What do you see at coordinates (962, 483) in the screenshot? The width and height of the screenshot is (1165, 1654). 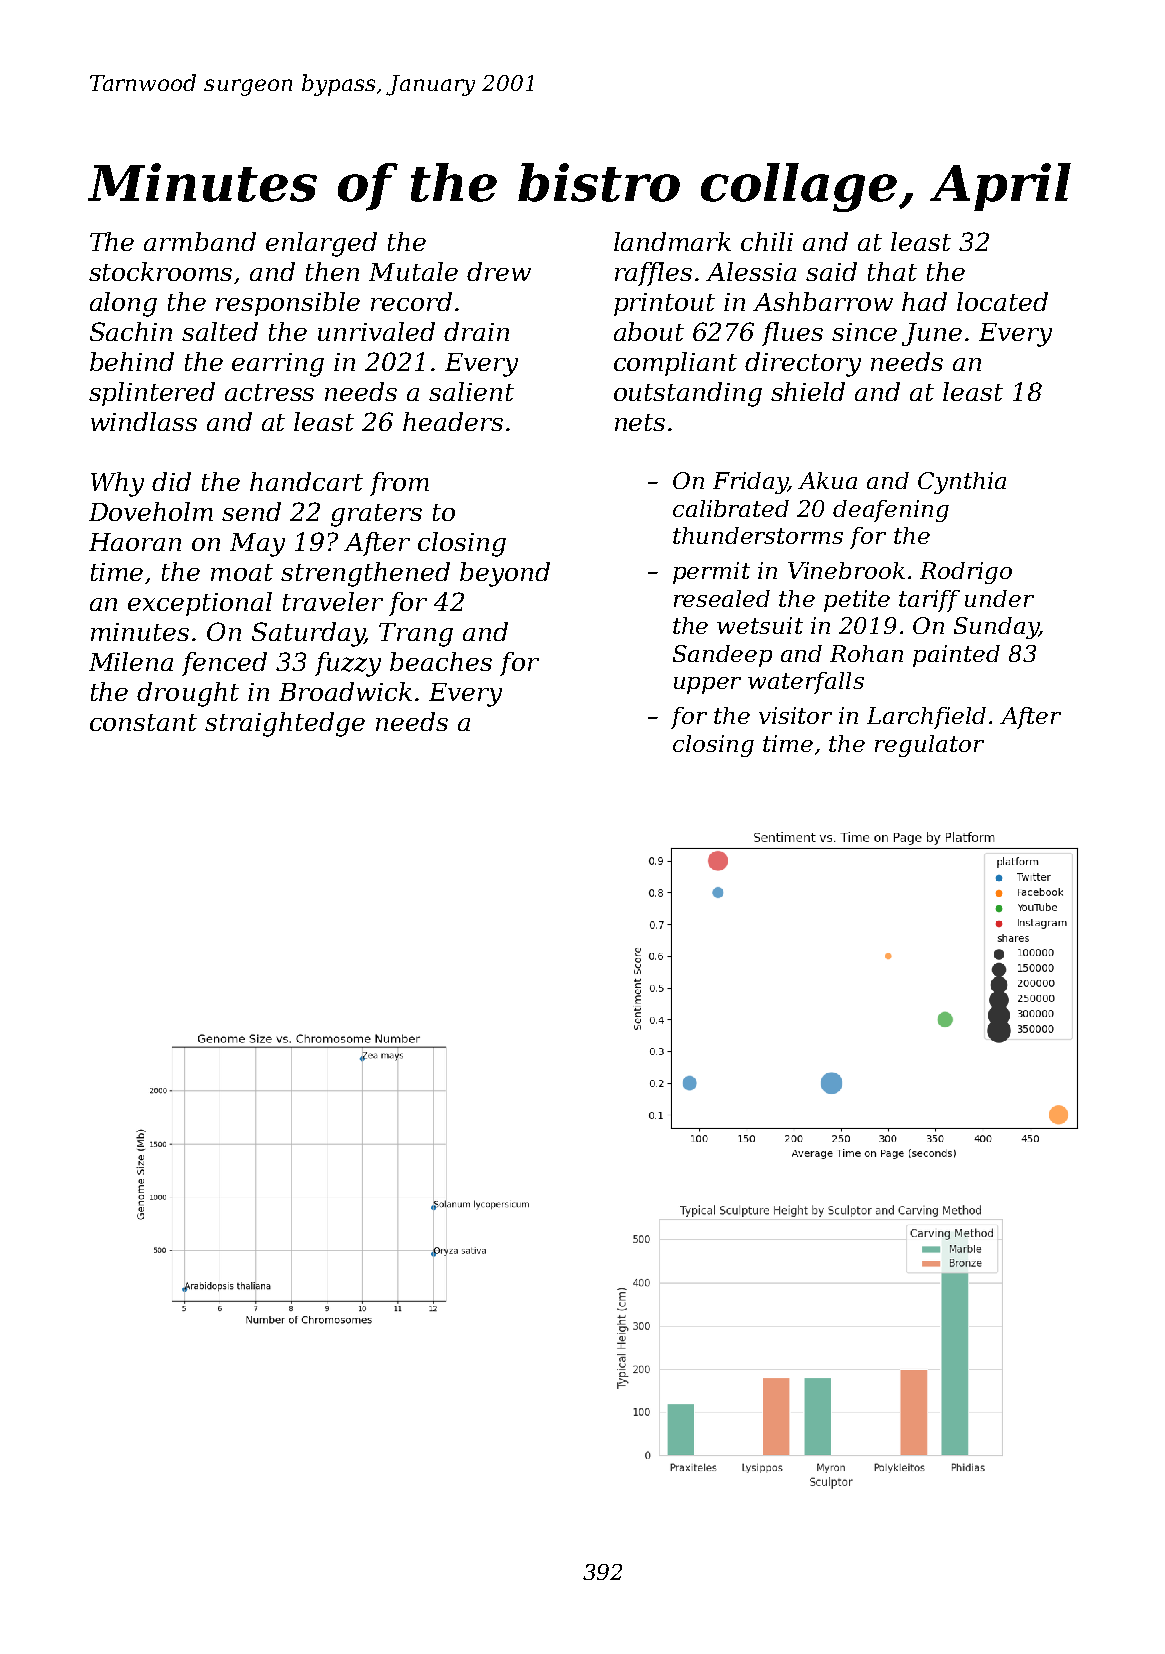 I see `Cynthia` at bounding box center [962, 483].
